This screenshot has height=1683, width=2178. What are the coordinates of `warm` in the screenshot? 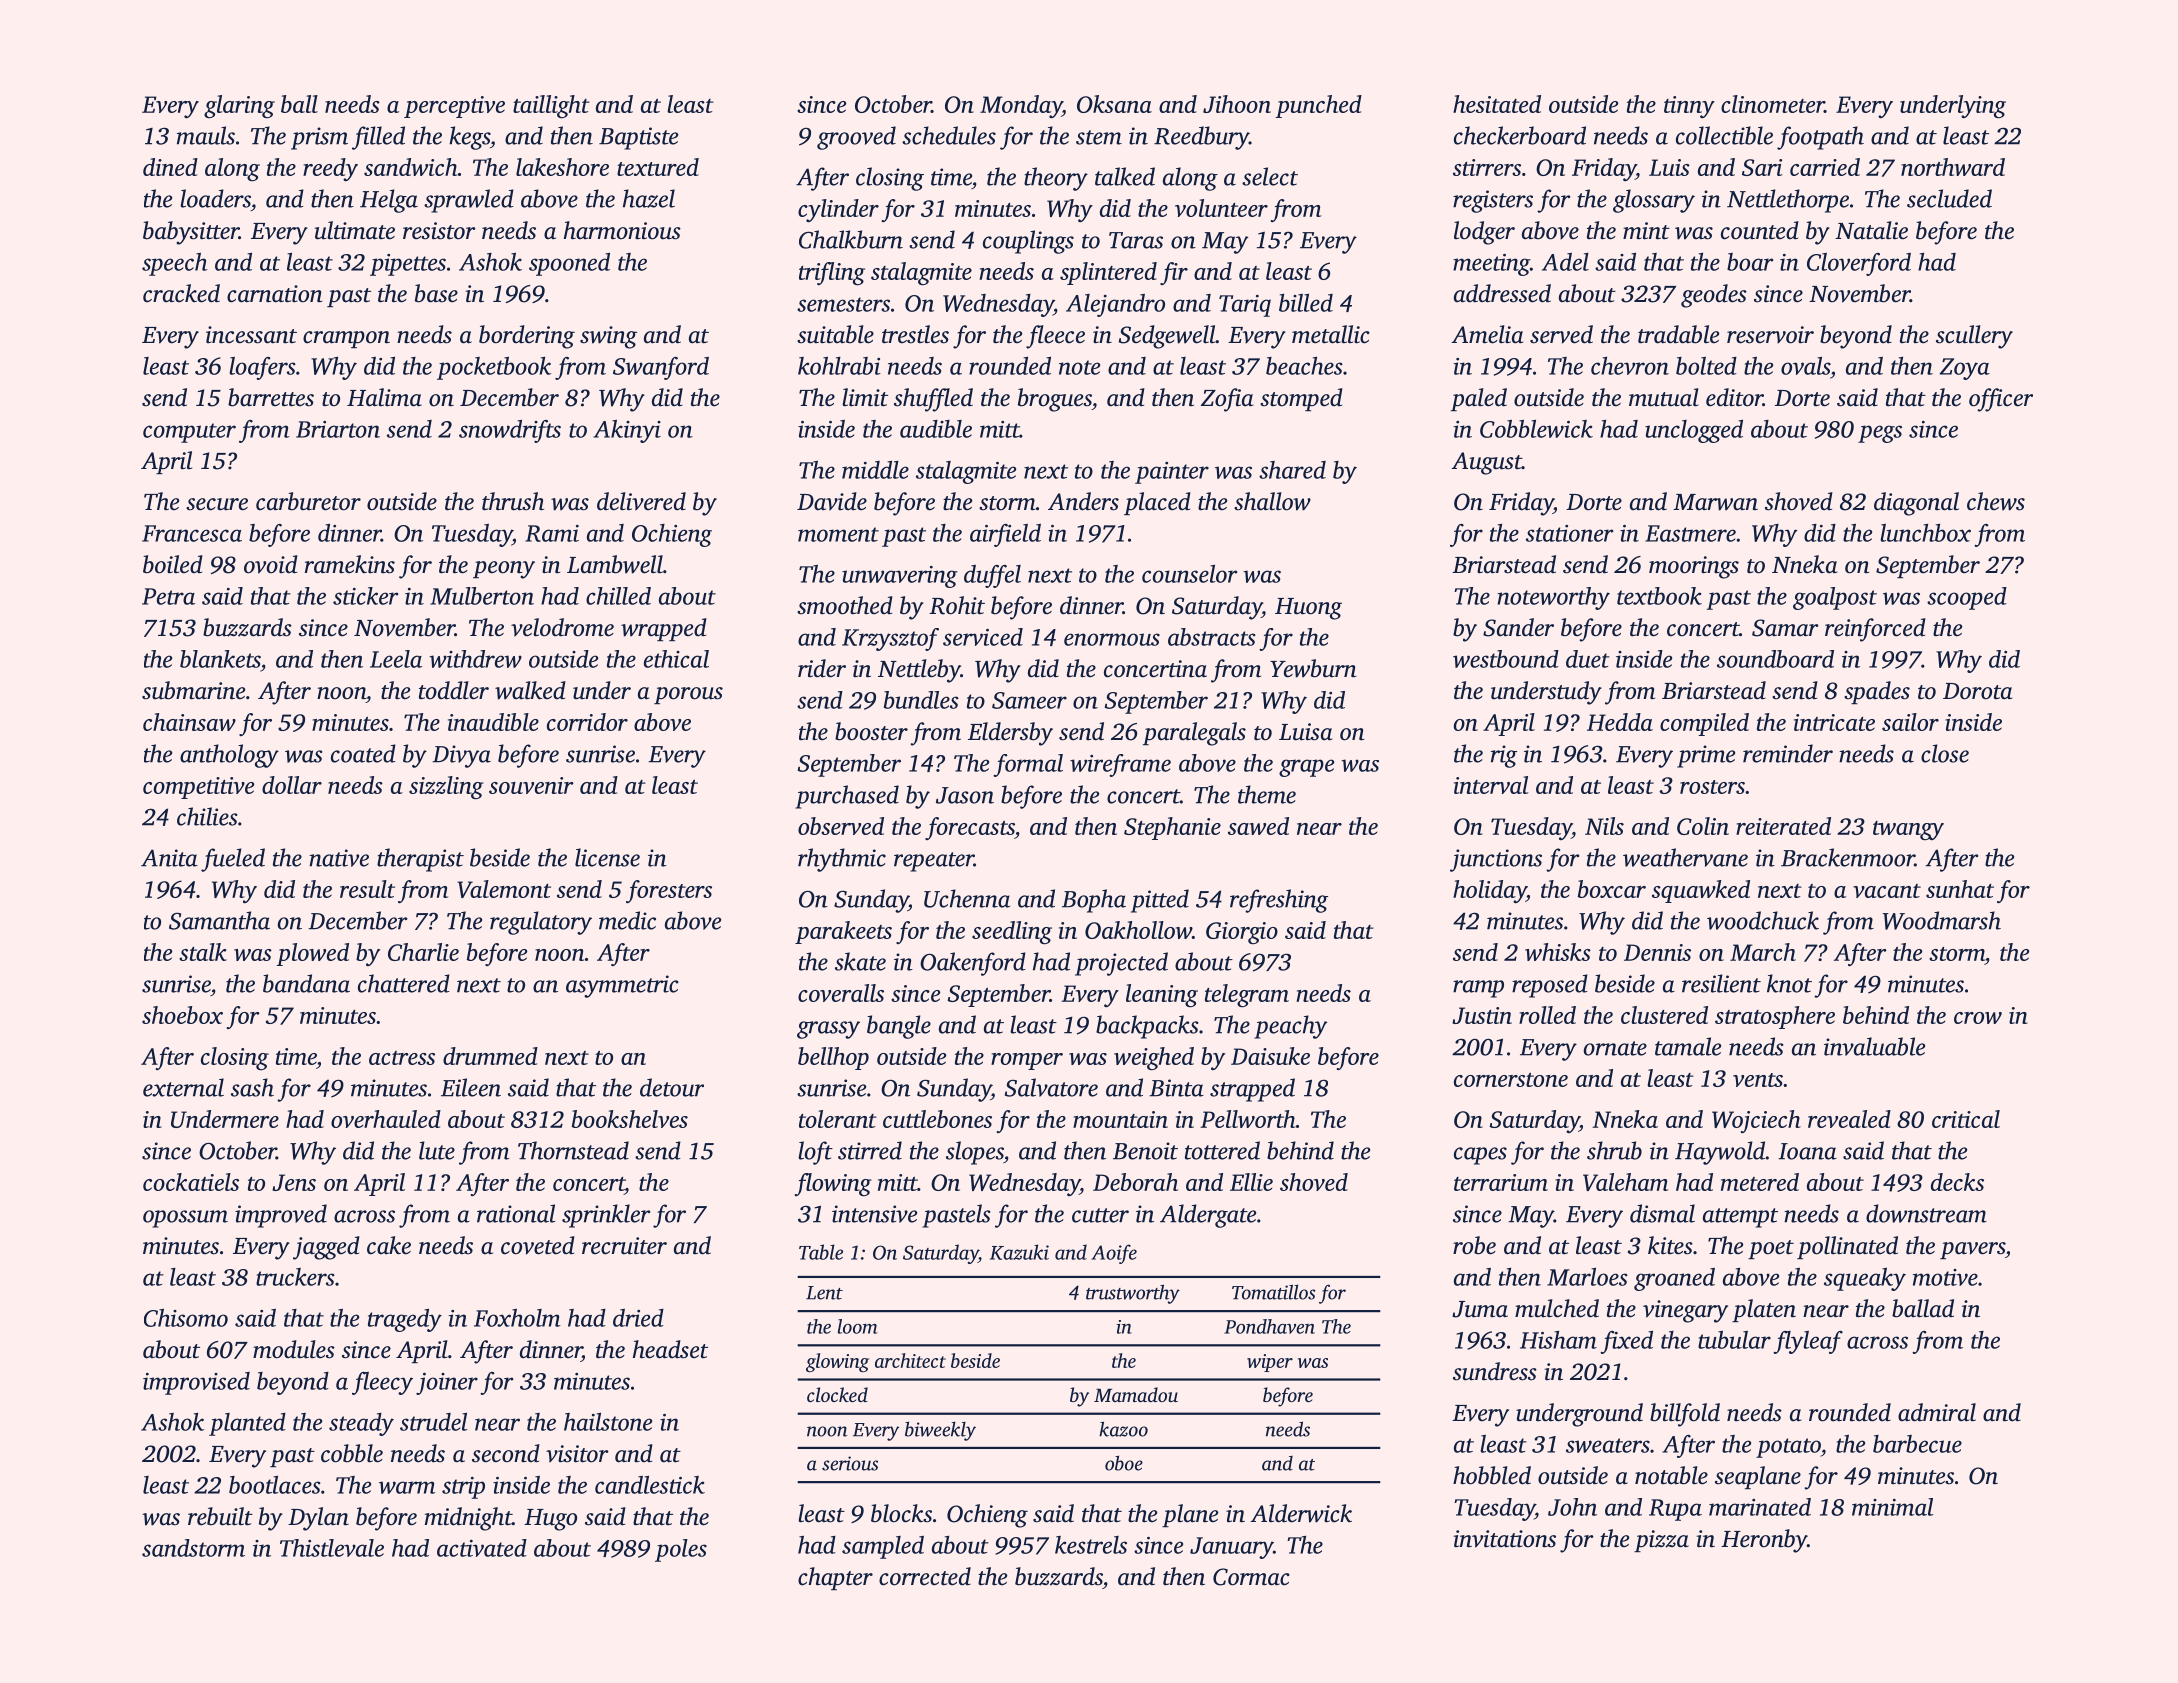 It's located at (407, 1487).
